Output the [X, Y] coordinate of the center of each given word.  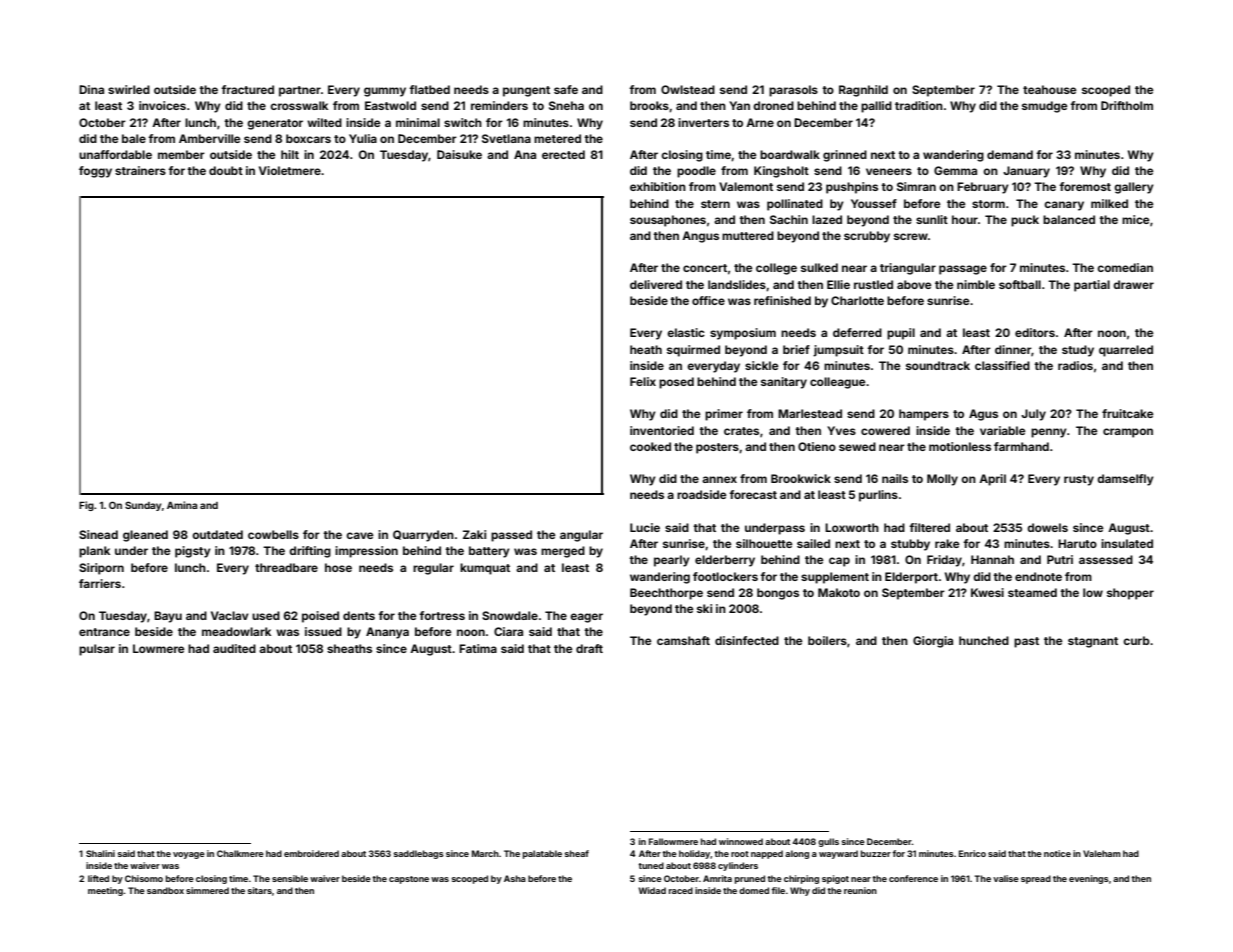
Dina [91, 89]
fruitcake [1128, 413]
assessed [1106, 559]
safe [566, 89]
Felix [643, 381]
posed [676, 383]
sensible [290, 878]
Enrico [972, 853]
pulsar [97, 650]
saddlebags [418, 854]
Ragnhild [863, 91]
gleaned [145, 536]
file [778, 890]
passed [511, 536]
